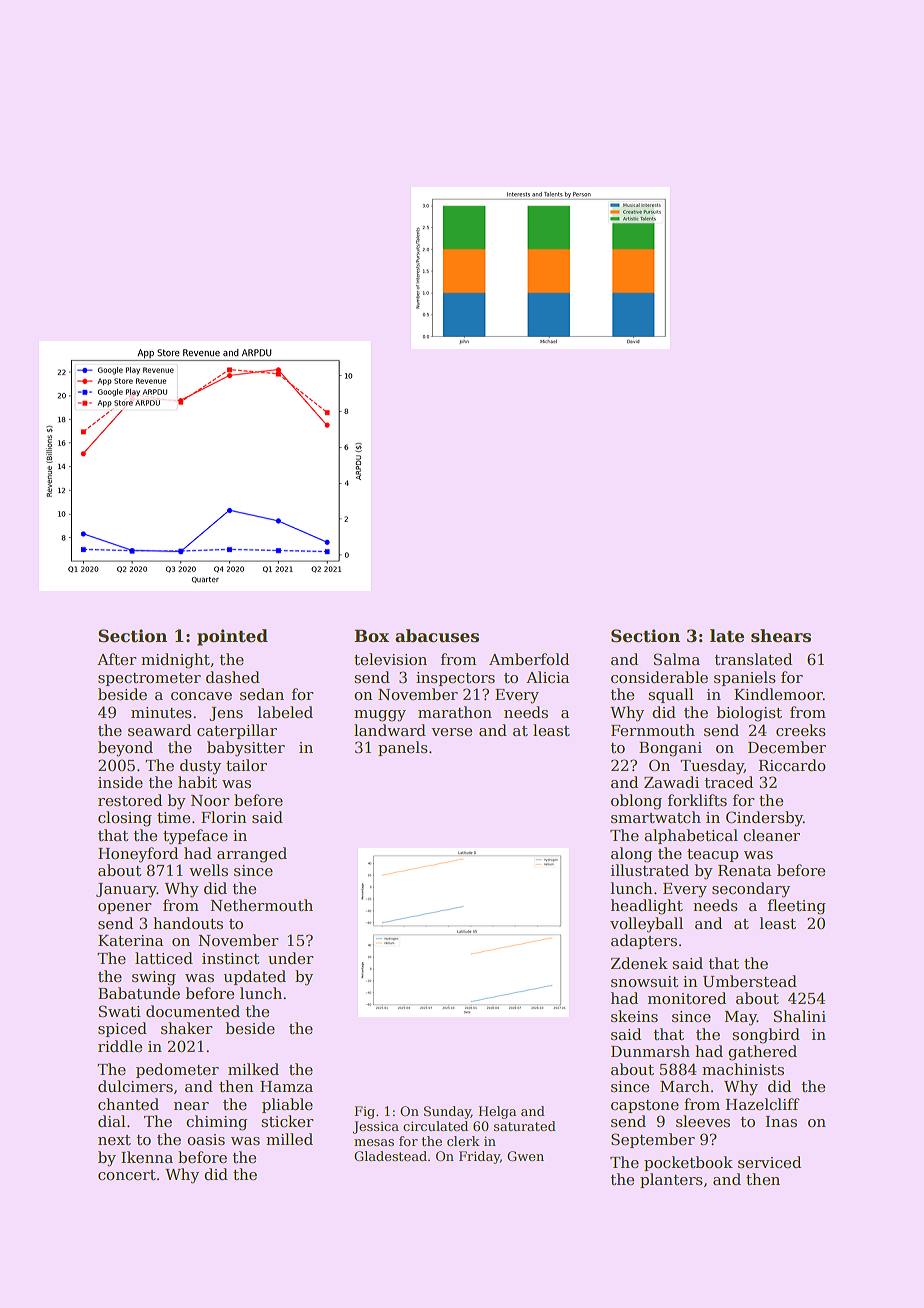  What do you see at coordinates (636, 802) in the image?
I see `oblong` at bounding box center [636, 802].
